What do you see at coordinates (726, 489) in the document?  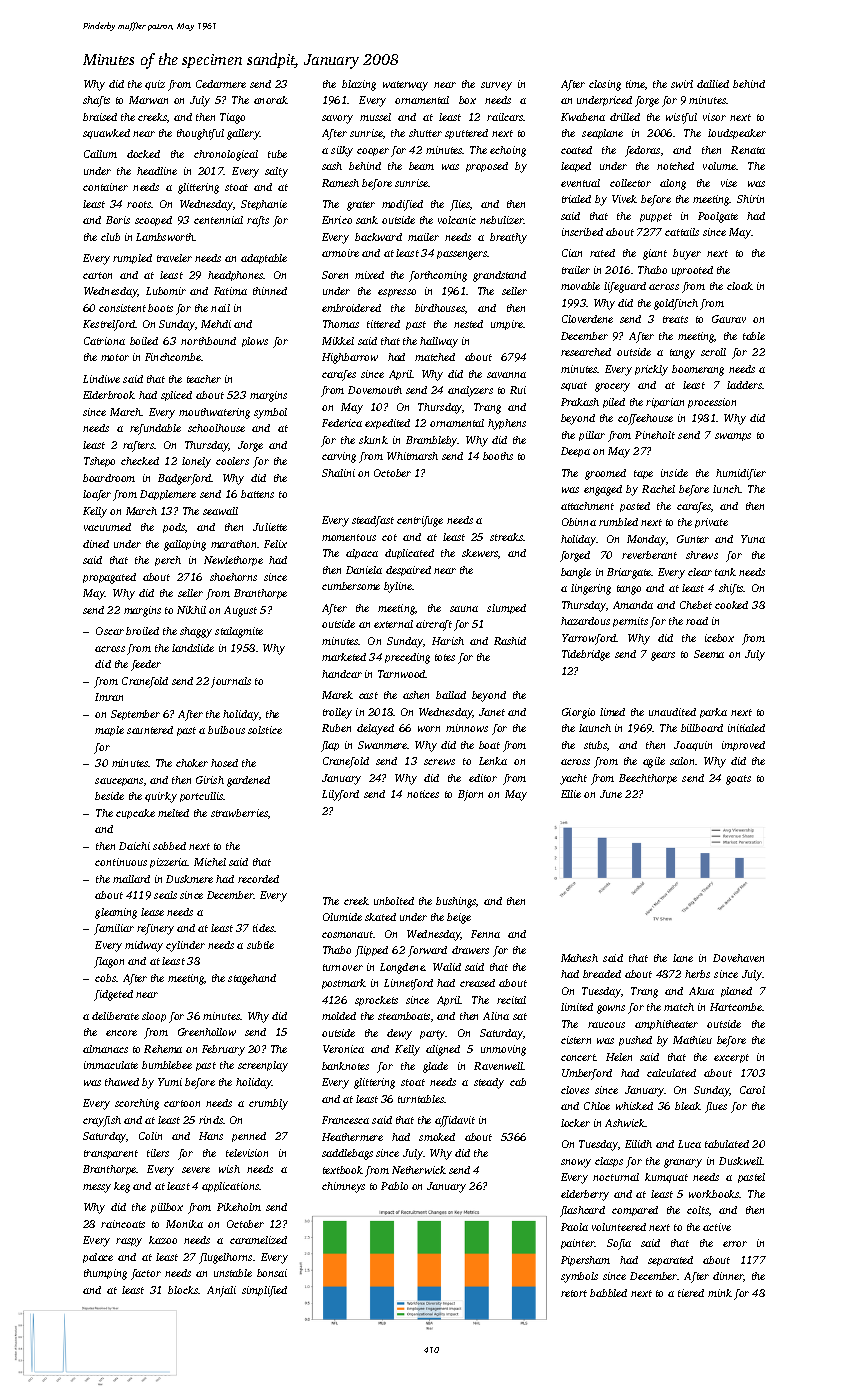 I see `lunch` at bounding box center [726, 489].
